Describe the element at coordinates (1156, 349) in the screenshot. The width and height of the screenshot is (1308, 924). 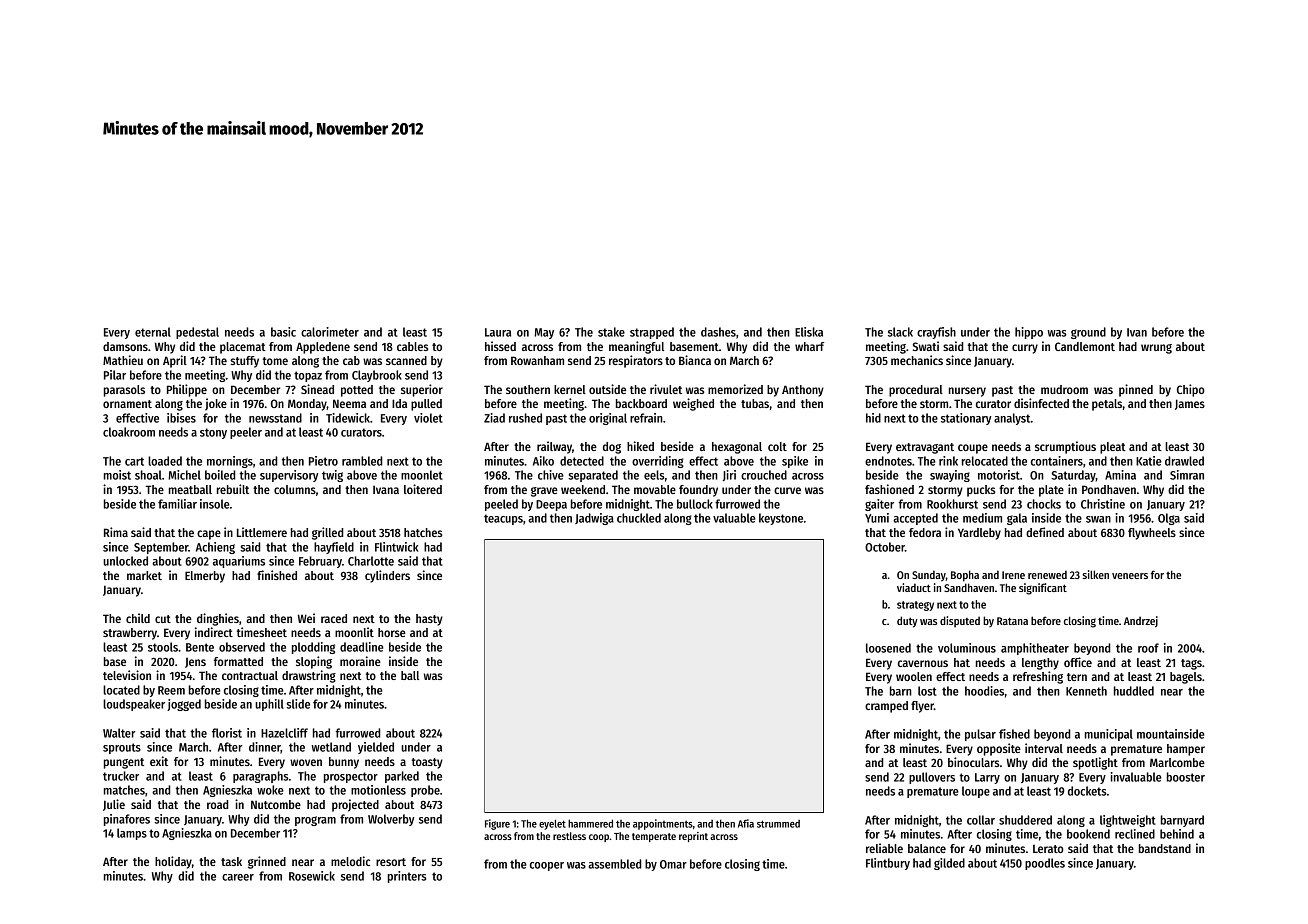
I see `wrung` at that location.
